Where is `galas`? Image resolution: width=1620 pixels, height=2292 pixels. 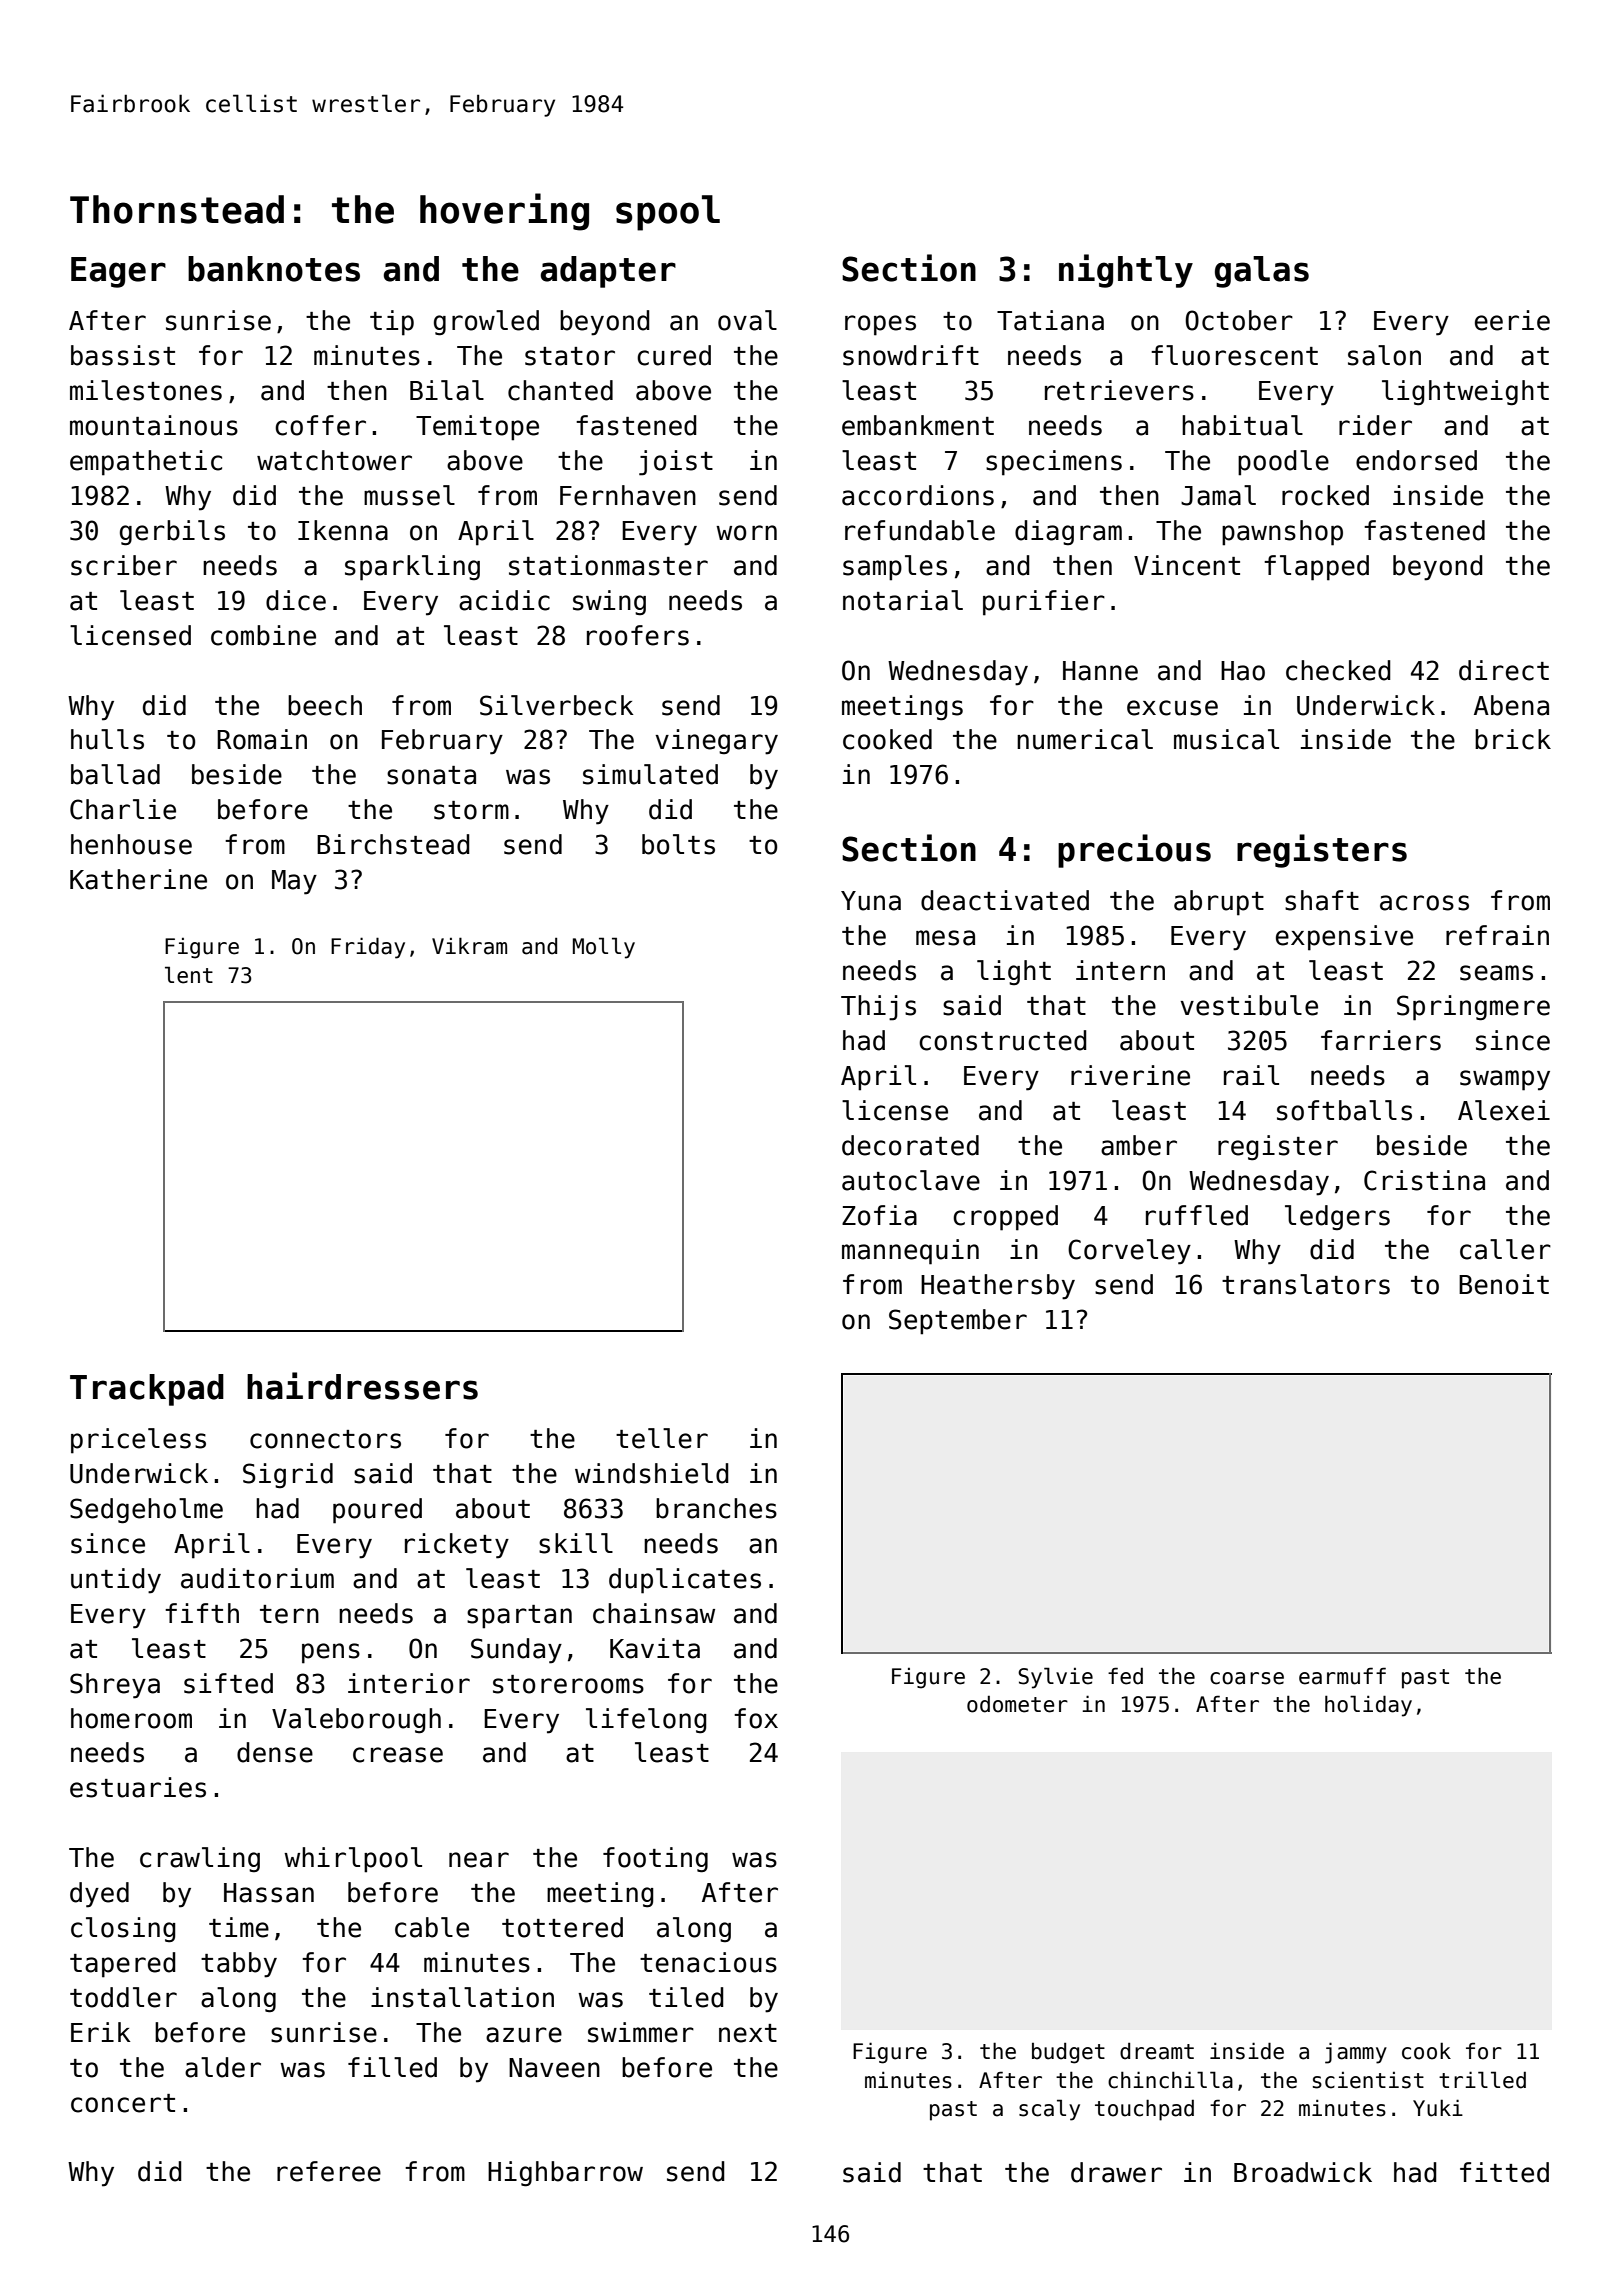
galas is located at coordinates (1262, 272).
